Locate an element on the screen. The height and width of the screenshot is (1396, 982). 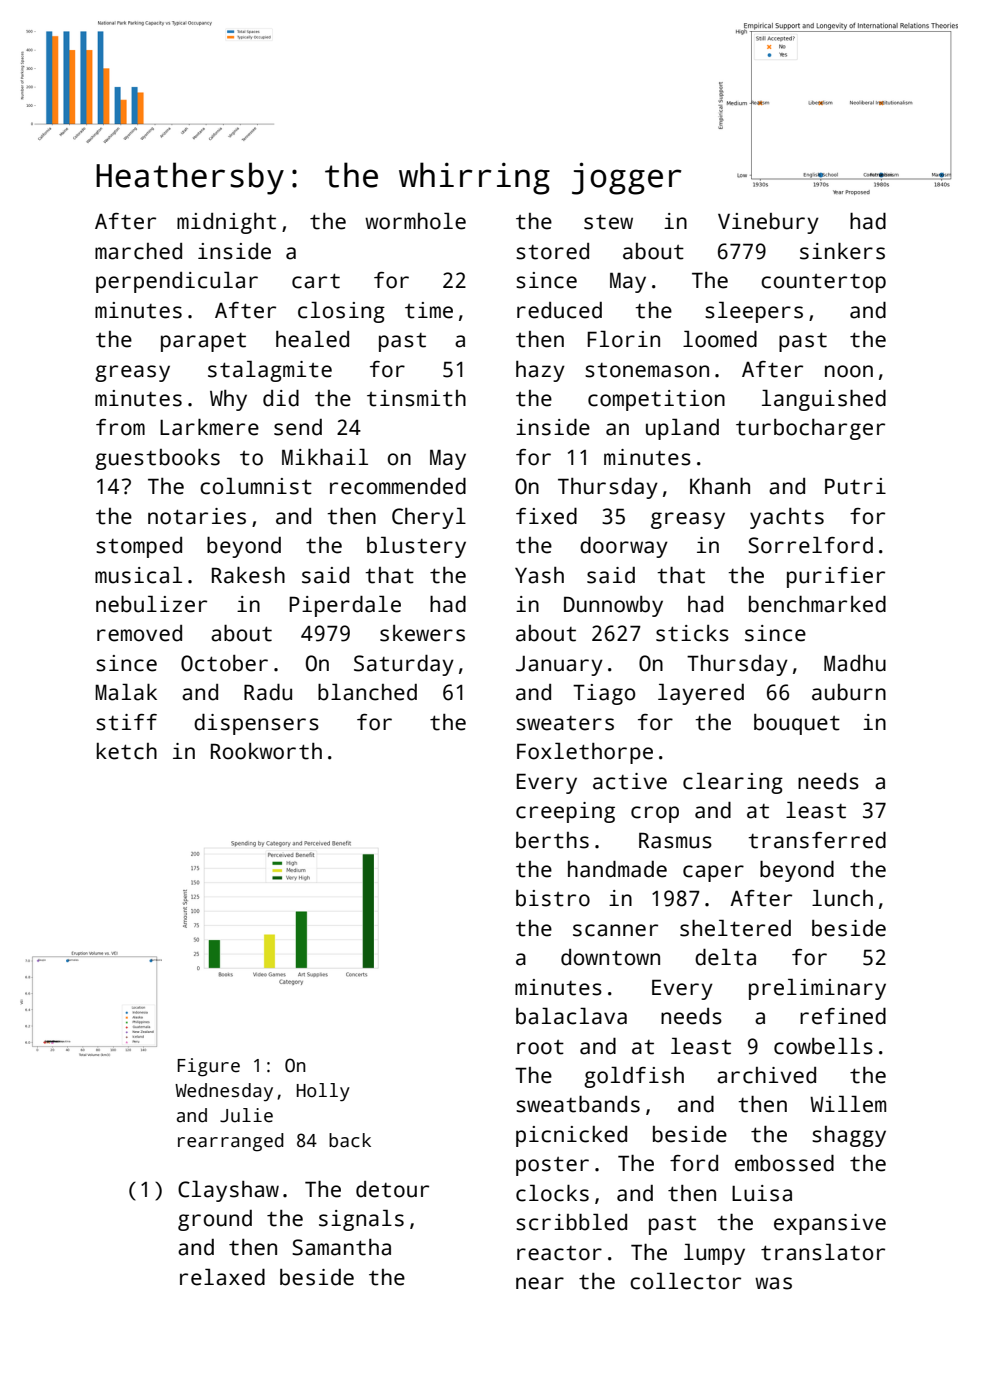
time is located at coordinates (429, 310).
